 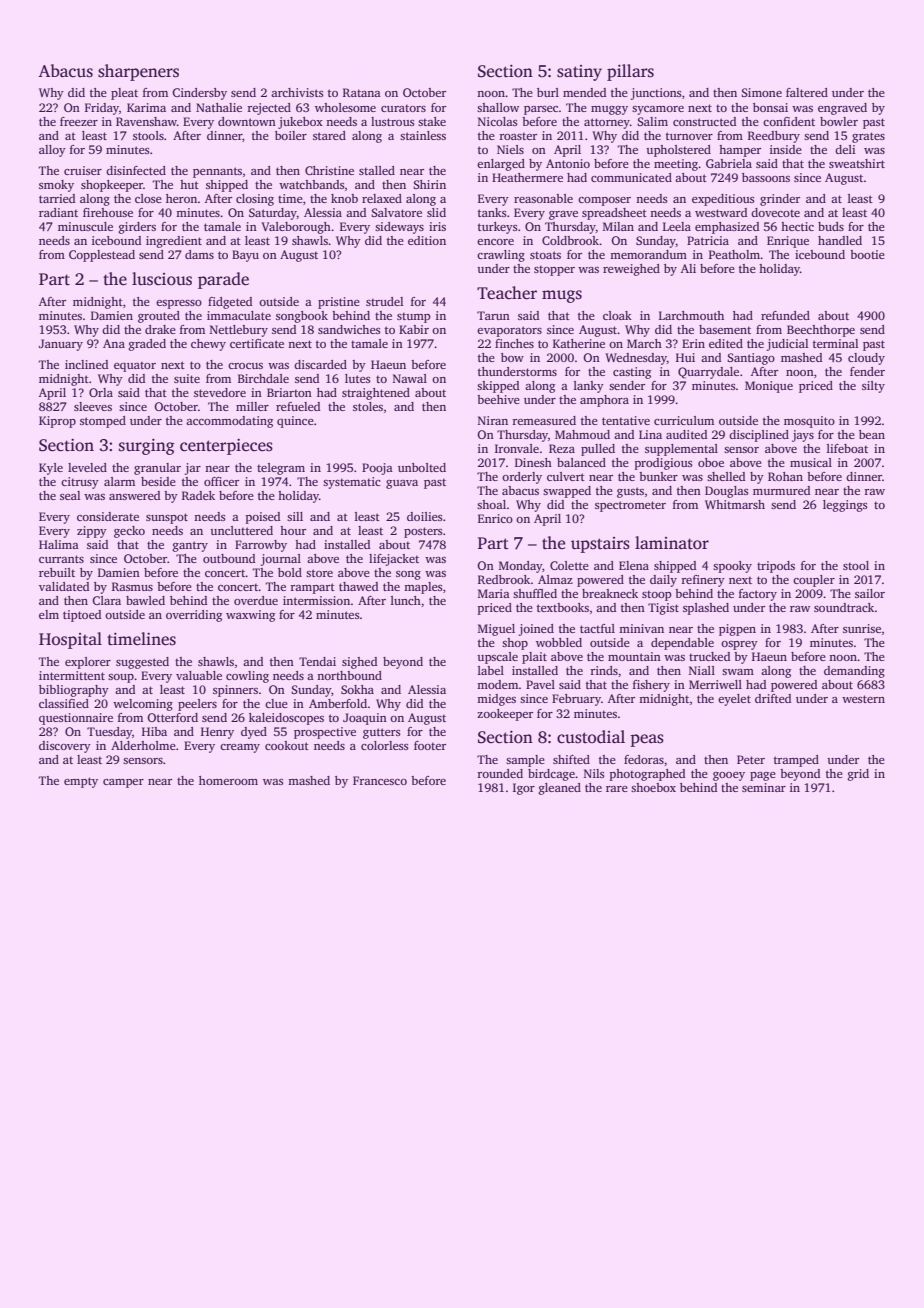 I want to click on faltered, so click(x=807, y=92).
